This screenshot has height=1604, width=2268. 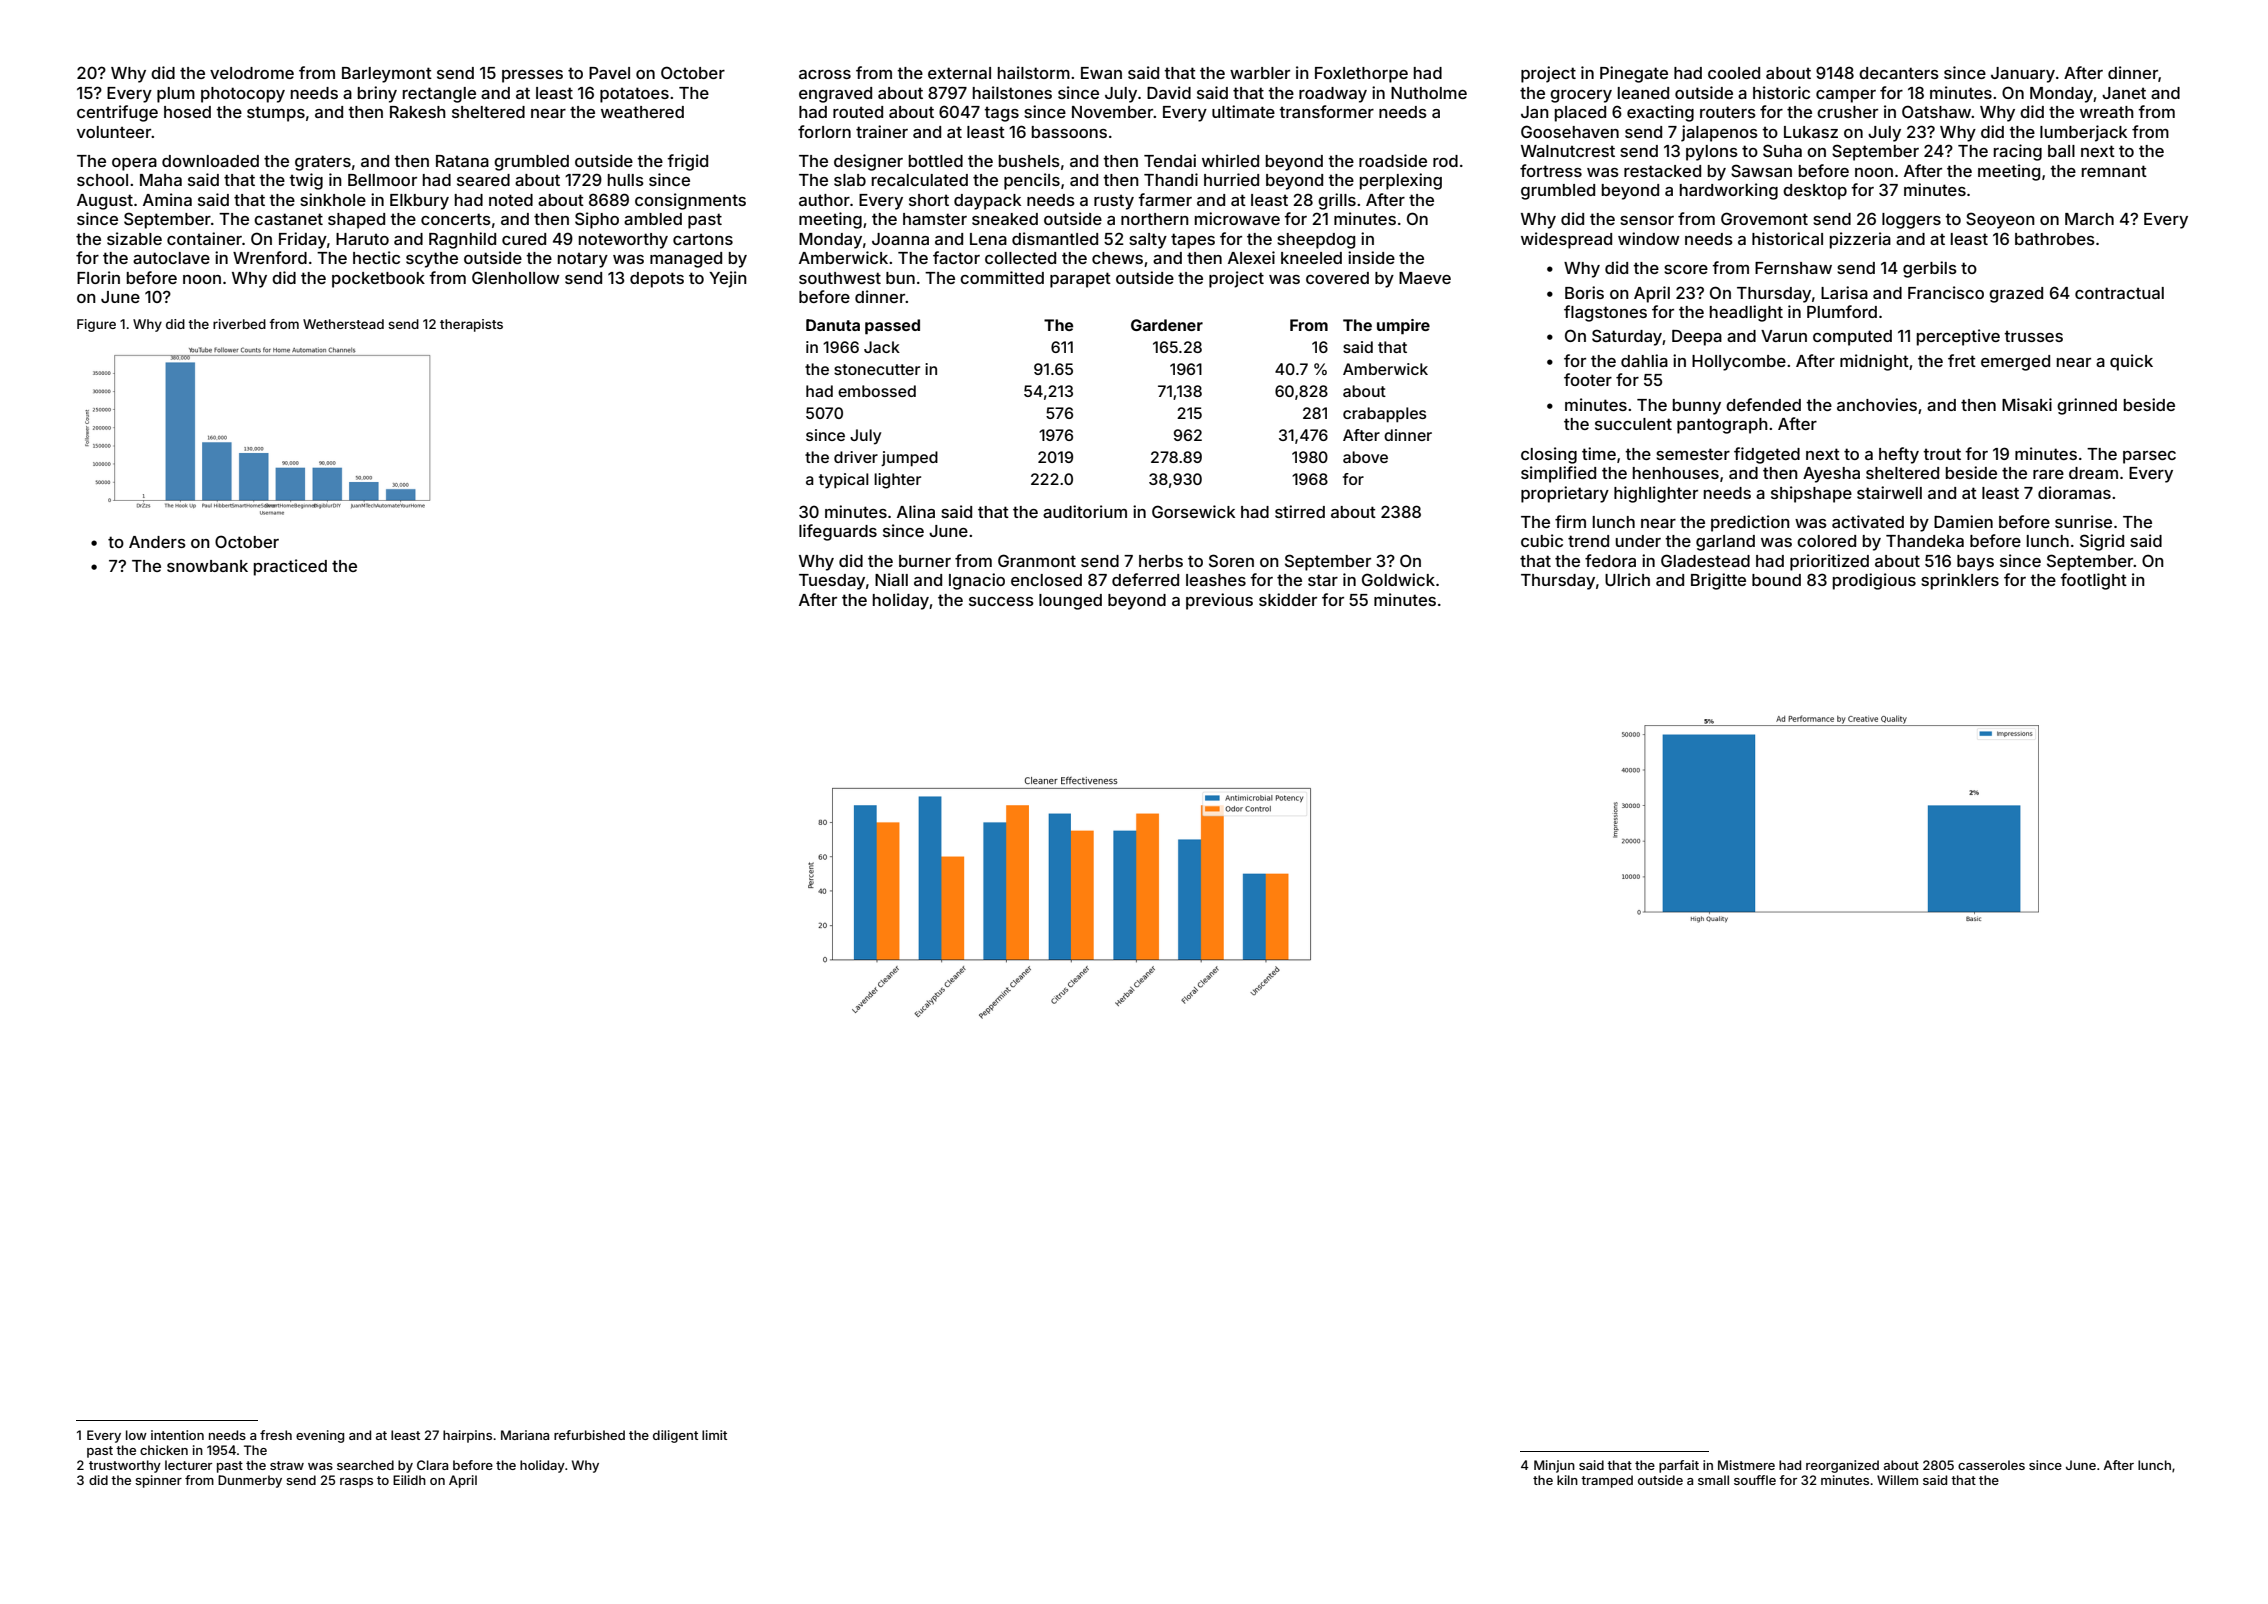 I want to click on crabapples, so click(x=1384, y=415).
